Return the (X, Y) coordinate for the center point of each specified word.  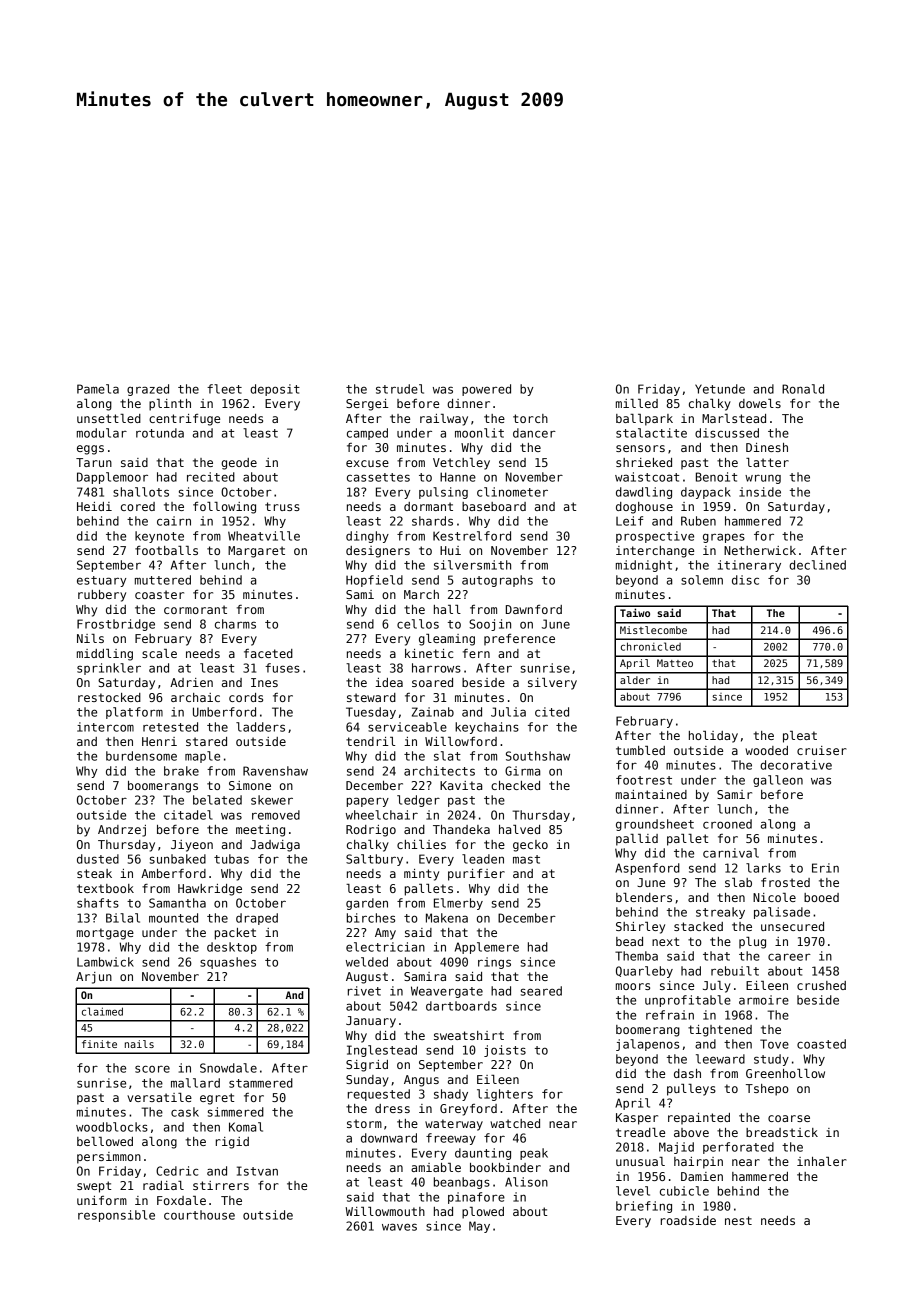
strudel (400, 389)
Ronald (803, 389)
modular (102, 433)
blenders (644, 897)
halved (519, 829)
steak (94, 873)
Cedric (177, 1171)
